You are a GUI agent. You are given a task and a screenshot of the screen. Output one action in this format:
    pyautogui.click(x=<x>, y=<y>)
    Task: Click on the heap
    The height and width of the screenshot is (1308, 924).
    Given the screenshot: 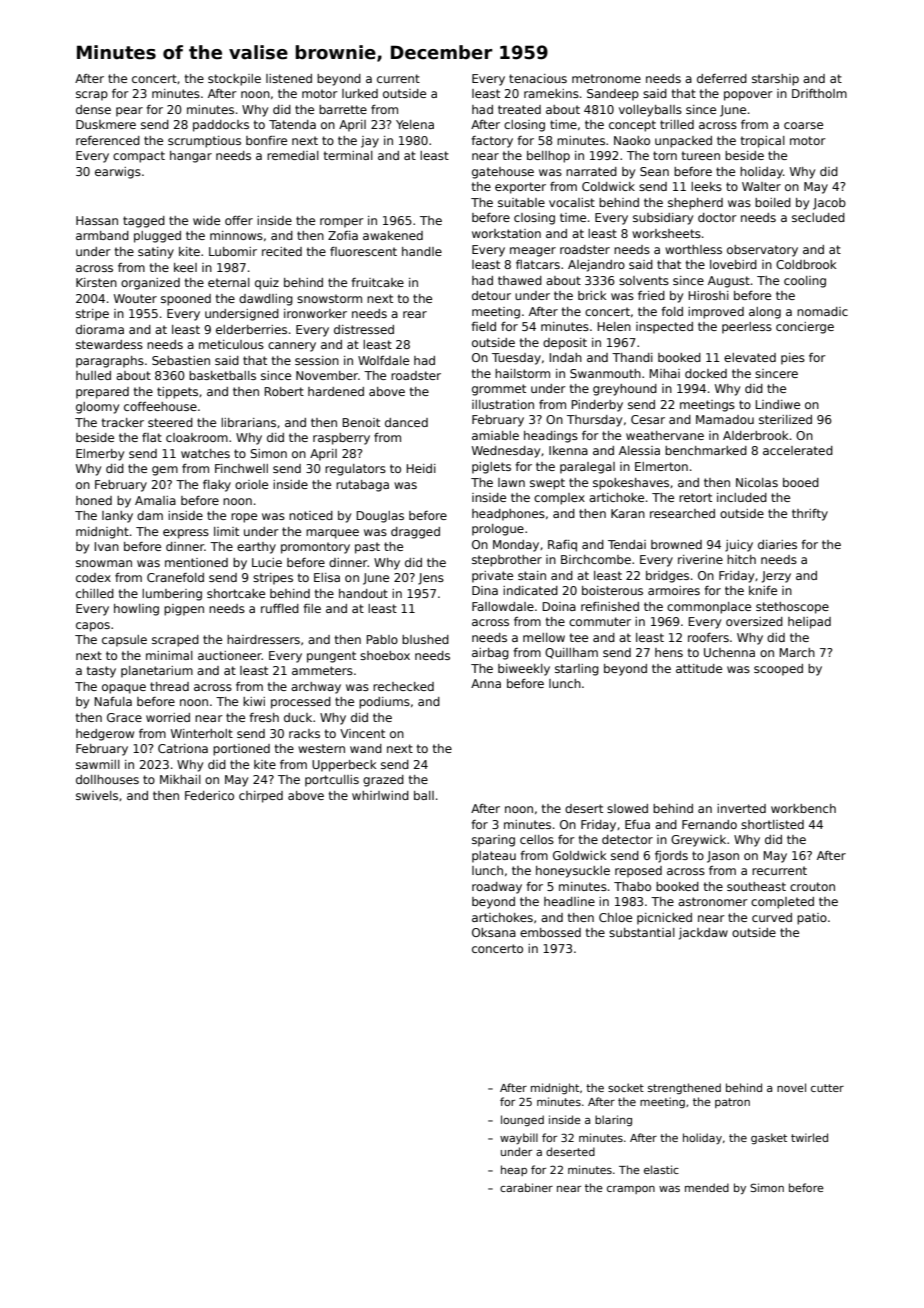 What is the action you would take?
    pyautogui.click(x=514, y=1170)
